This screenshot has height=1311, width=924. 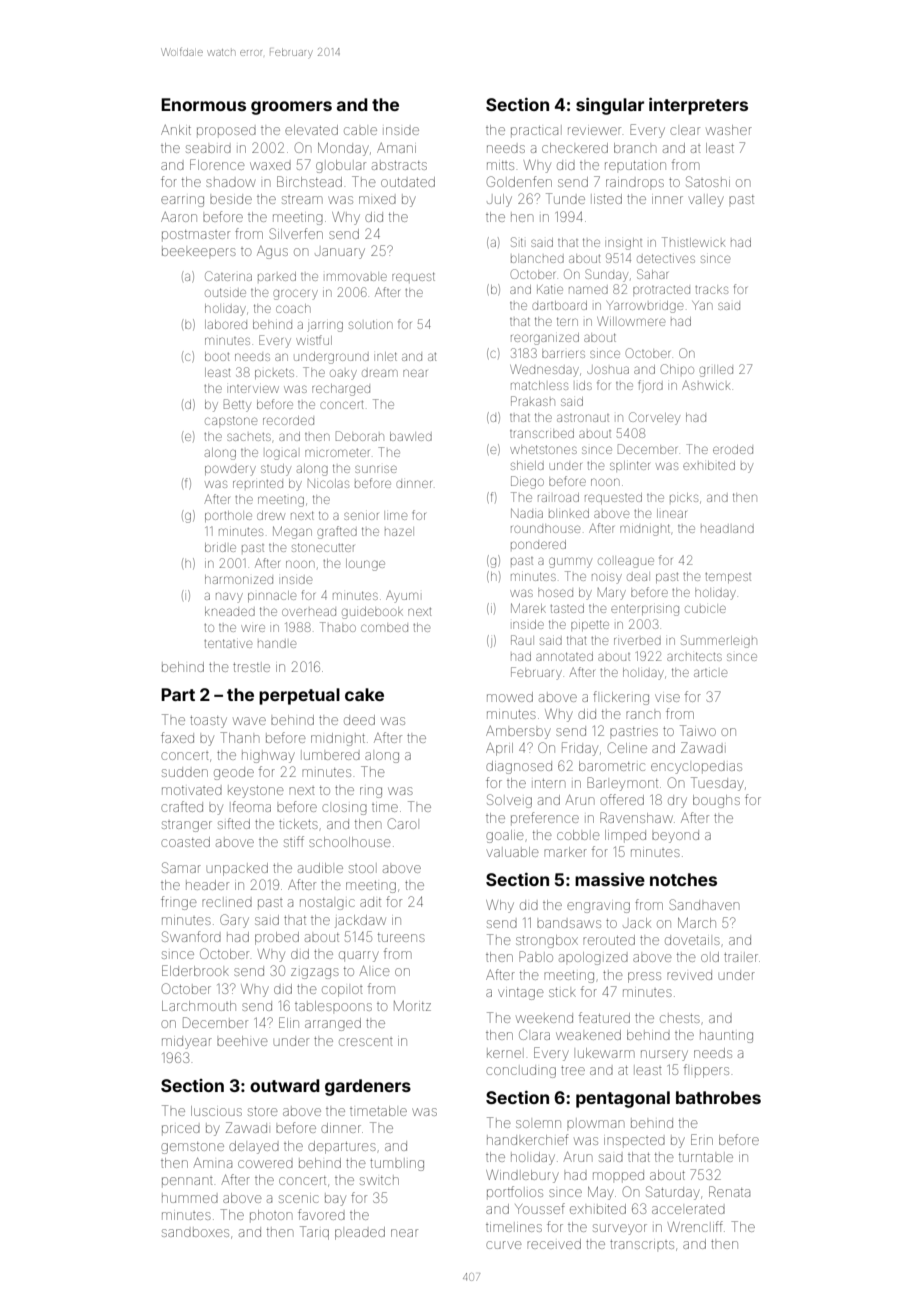 What do you see at coordinates (179, 217) in the screenshot?
I see `Aaron` at bounding box center [179, 217].
